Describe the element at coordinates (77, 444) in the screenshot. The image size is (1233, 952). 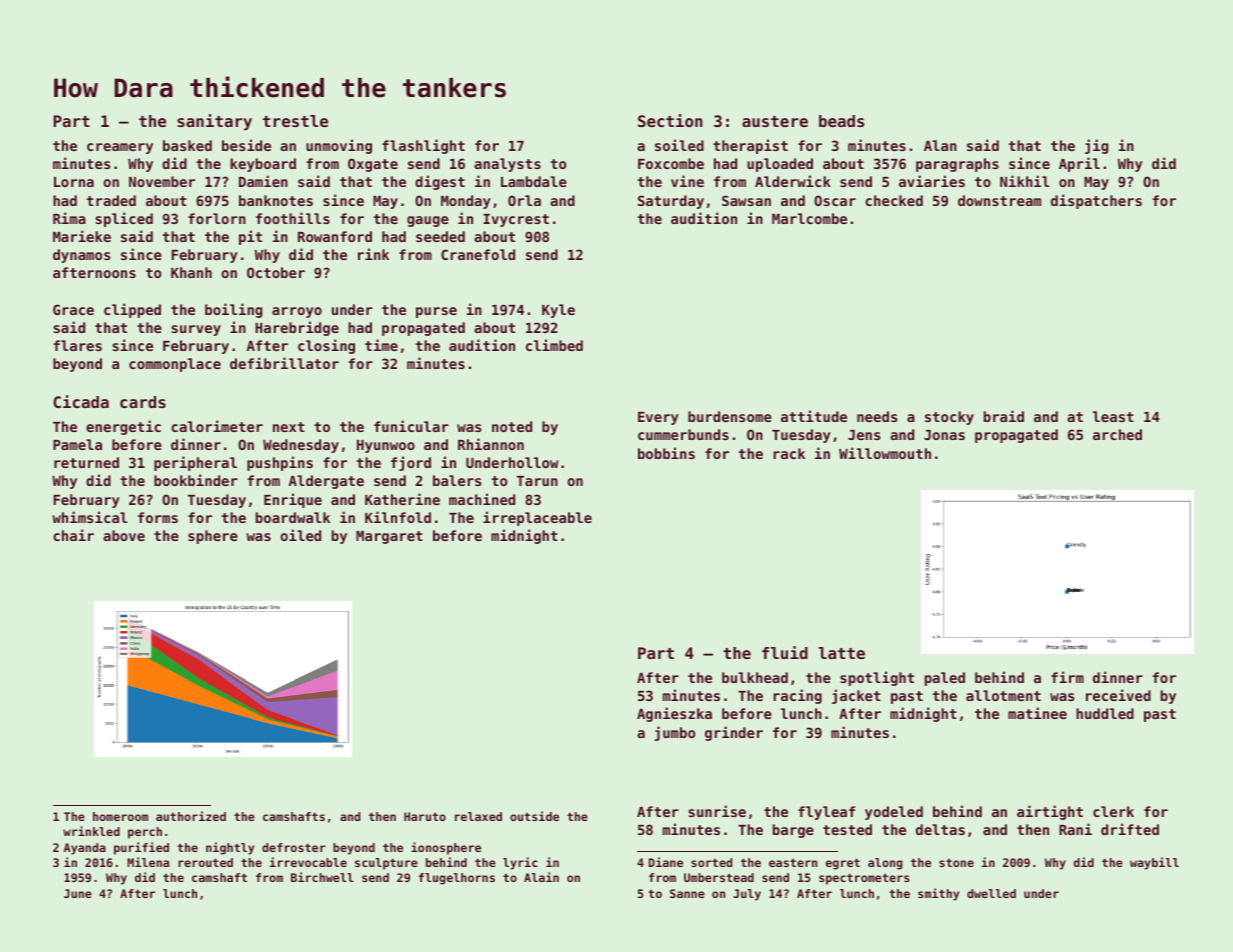
I see `Pamela` at that location.
